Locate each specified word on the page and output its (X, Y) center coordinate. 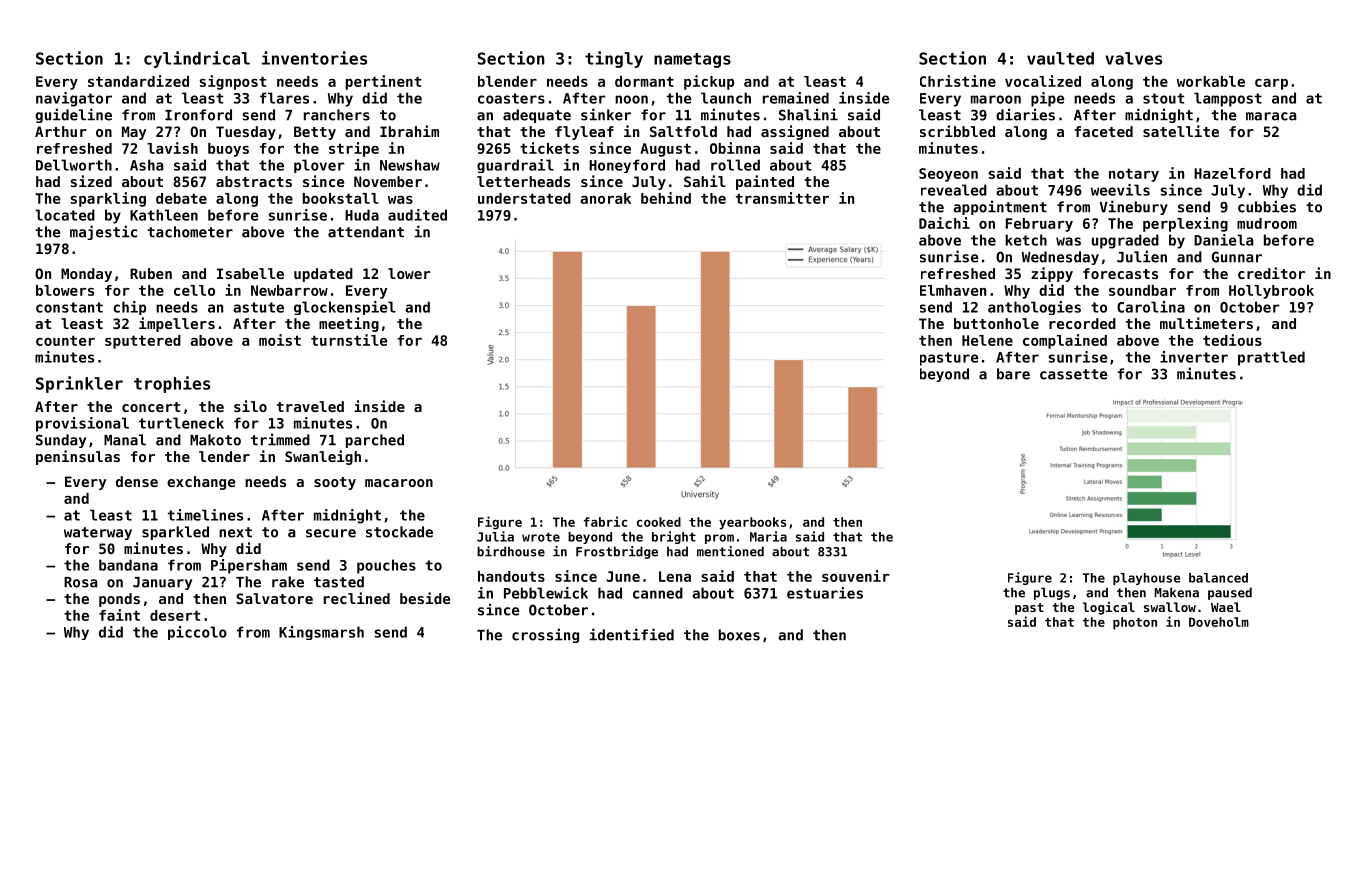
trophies (172, 384)
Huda (362, 215)
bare (1013, 374)
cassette (1074, 374)
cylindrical (197, 59)
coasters (511, 98)
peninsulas (78, 457)
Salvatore (274, 598)
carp (1271, 84)
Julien (1142, 256)
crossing (545, 635)
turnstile (349, 340)
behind (666, 198)
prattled (1271, 358)
